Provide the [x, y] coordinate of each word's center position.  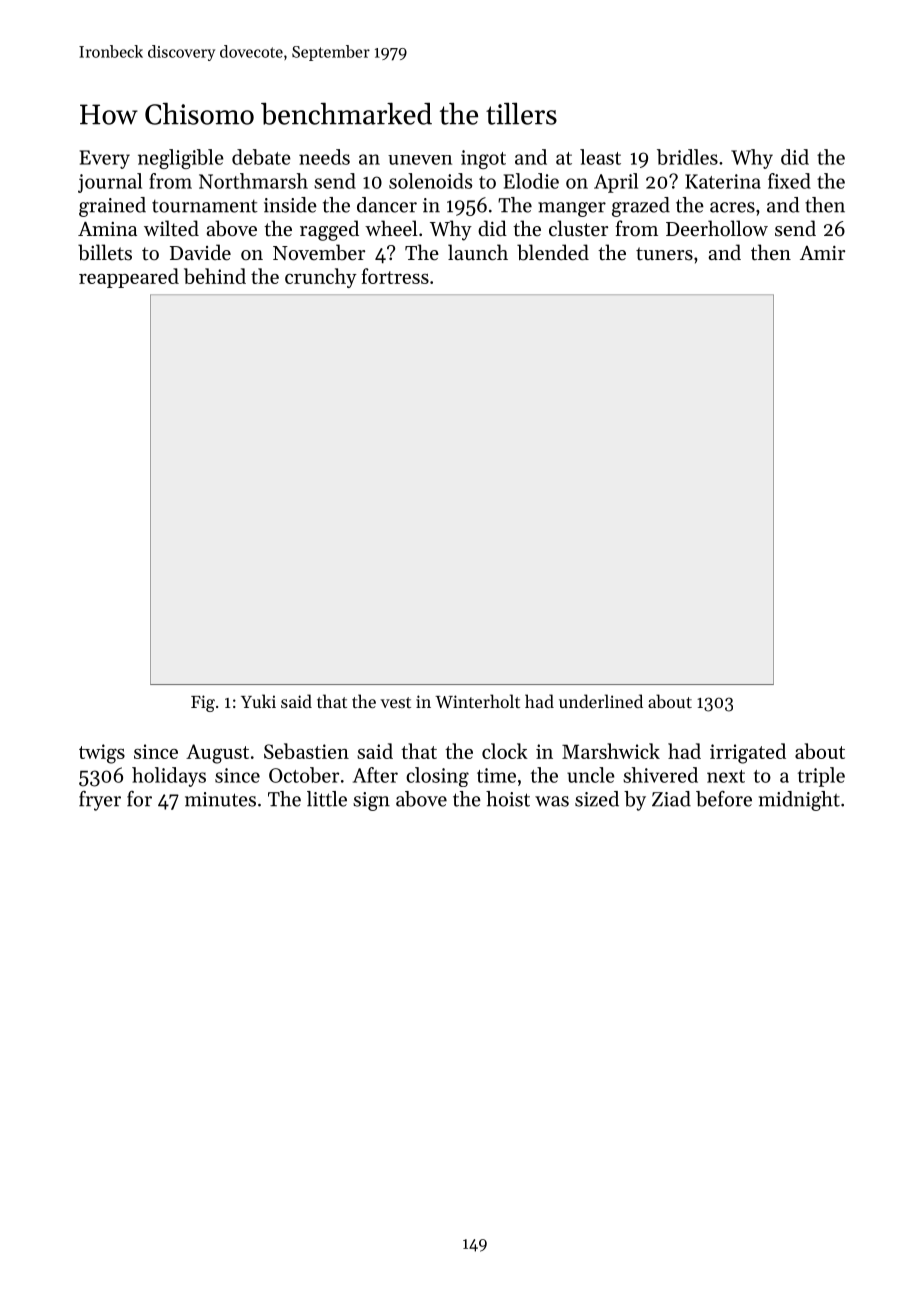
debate [261, 157]
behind [215, 276]
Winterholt [477, 701]
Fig [203, 703]
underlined [601, 701]
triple [821, 777]
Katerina [723, 181]
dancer [387, 205]
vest [395, 702]
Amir [822, 253]
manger [572, 209]
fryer [100, 801]
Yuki [258, 701]
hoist [508, 799]
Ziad [671, 799]
